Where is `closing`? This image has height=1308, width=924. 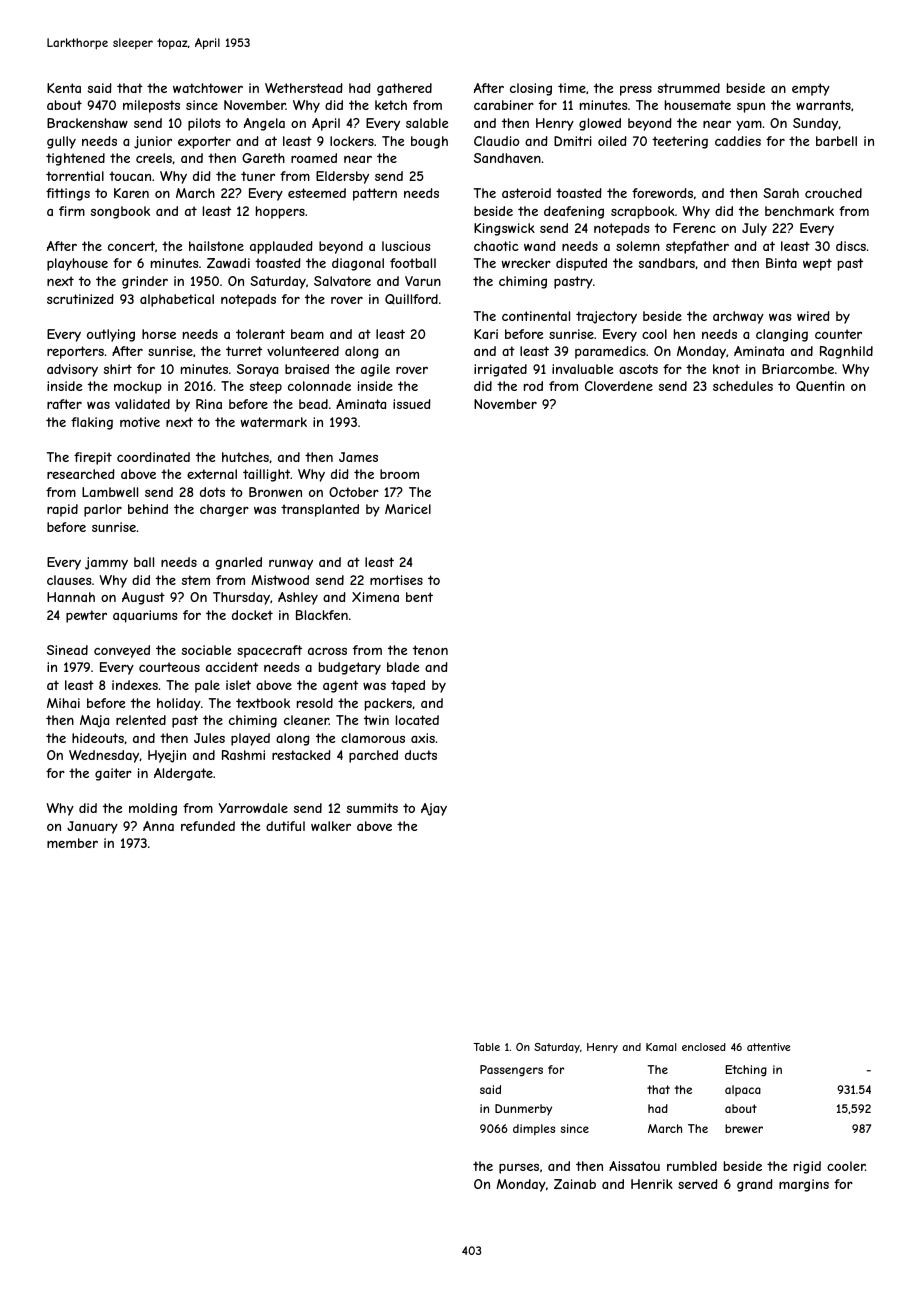 closing is located at coordinates (531, 89).
